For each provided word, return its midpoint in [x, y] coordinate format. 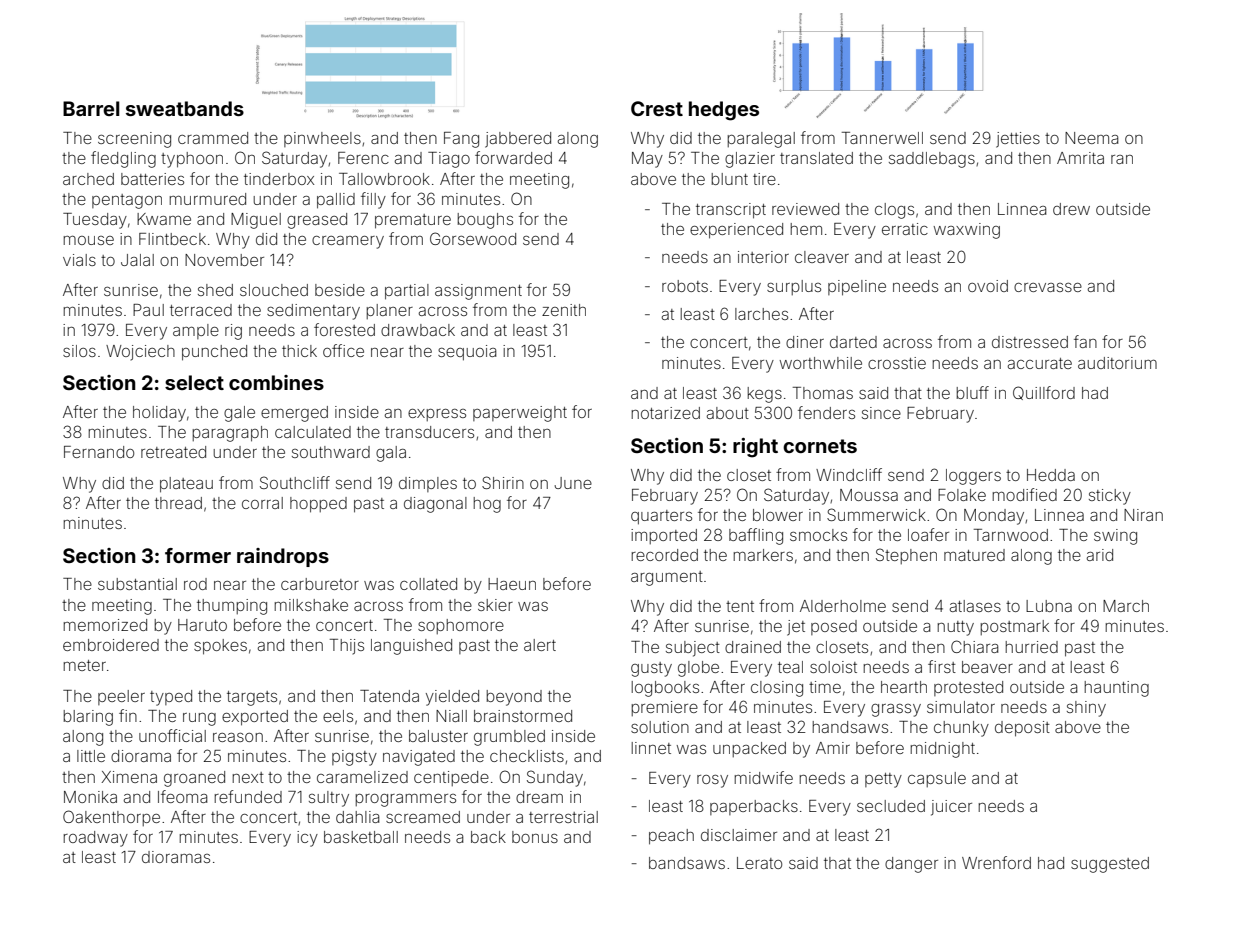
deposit [1022, 729]
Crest [657, 108]
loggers [973, 477]
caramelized [362, 777]
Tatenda [389, 696]
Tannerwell [882, 138]
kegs [764, 395]
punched [214, 353]
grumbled [509, 738]
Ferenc [363, 158]
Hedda [1051, 475]
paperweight [520, 414]
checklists [527, 756]
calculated [313, 432]
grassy [896, 710]
